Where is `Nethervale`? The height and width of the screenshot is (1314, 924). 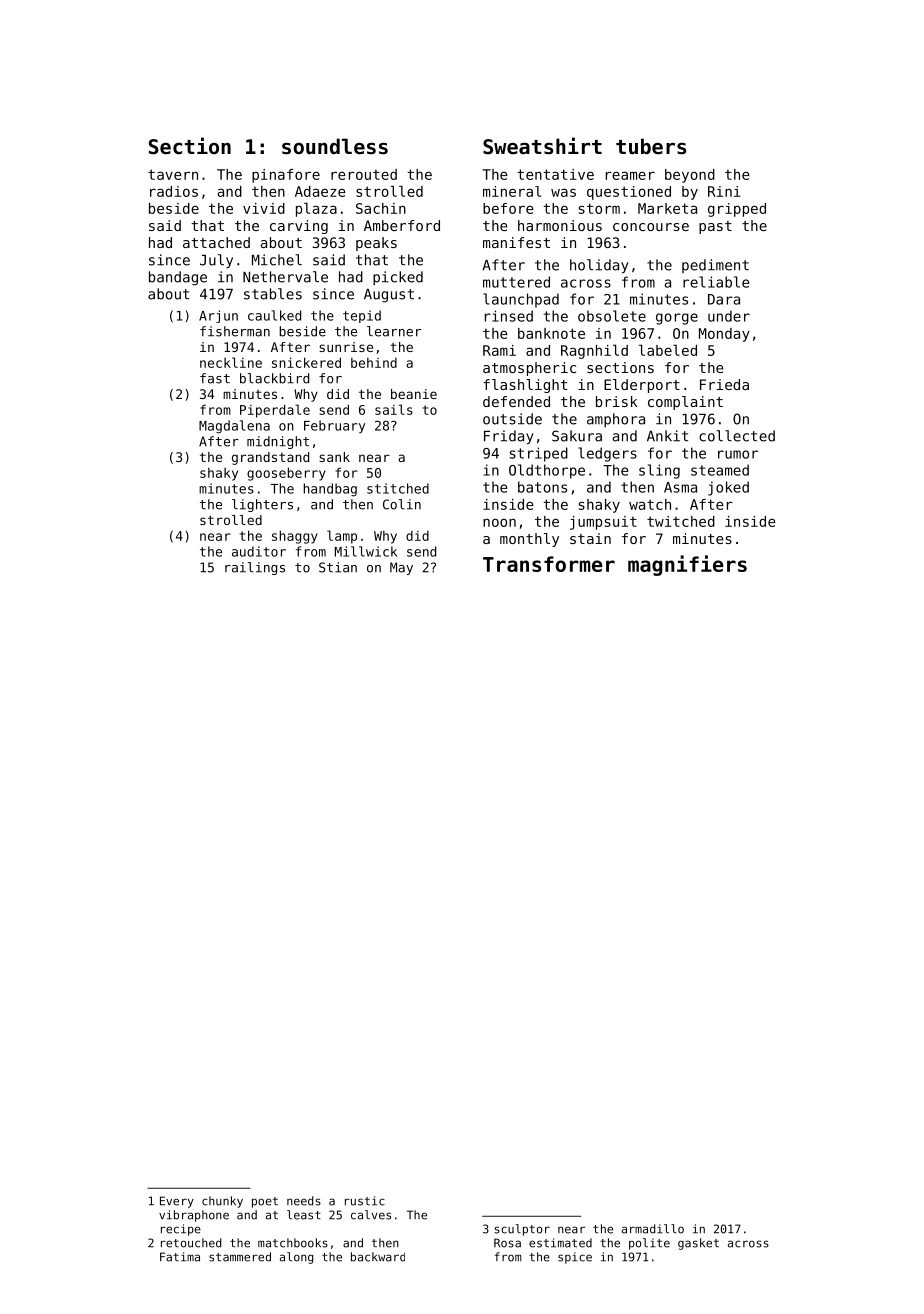 Nethervale is located at coordinates (285, 277).
